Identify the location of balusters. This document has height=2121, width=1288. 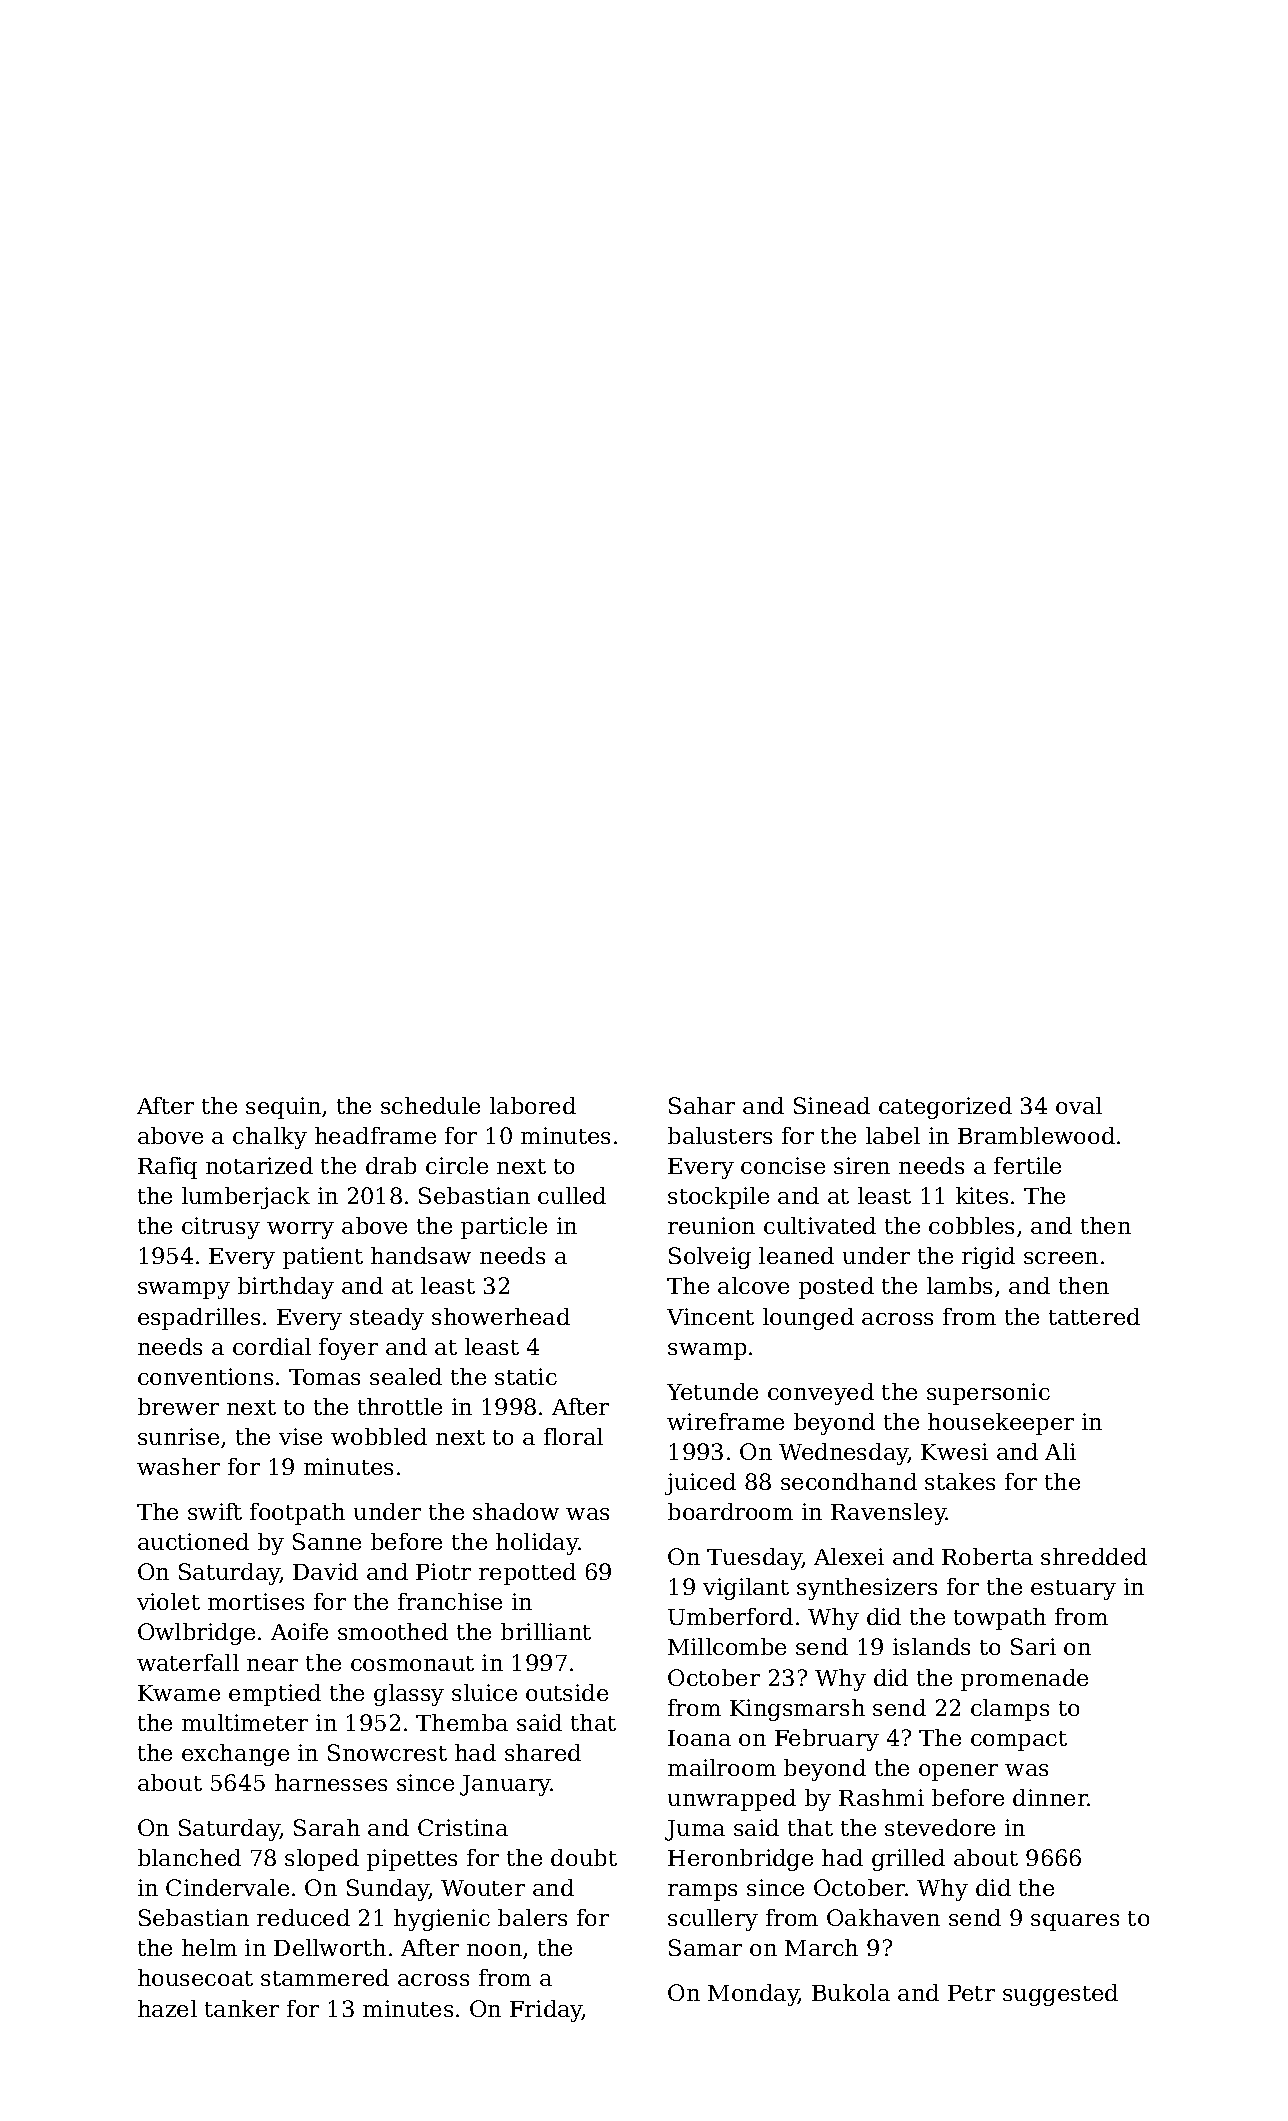
(720, 1135).
